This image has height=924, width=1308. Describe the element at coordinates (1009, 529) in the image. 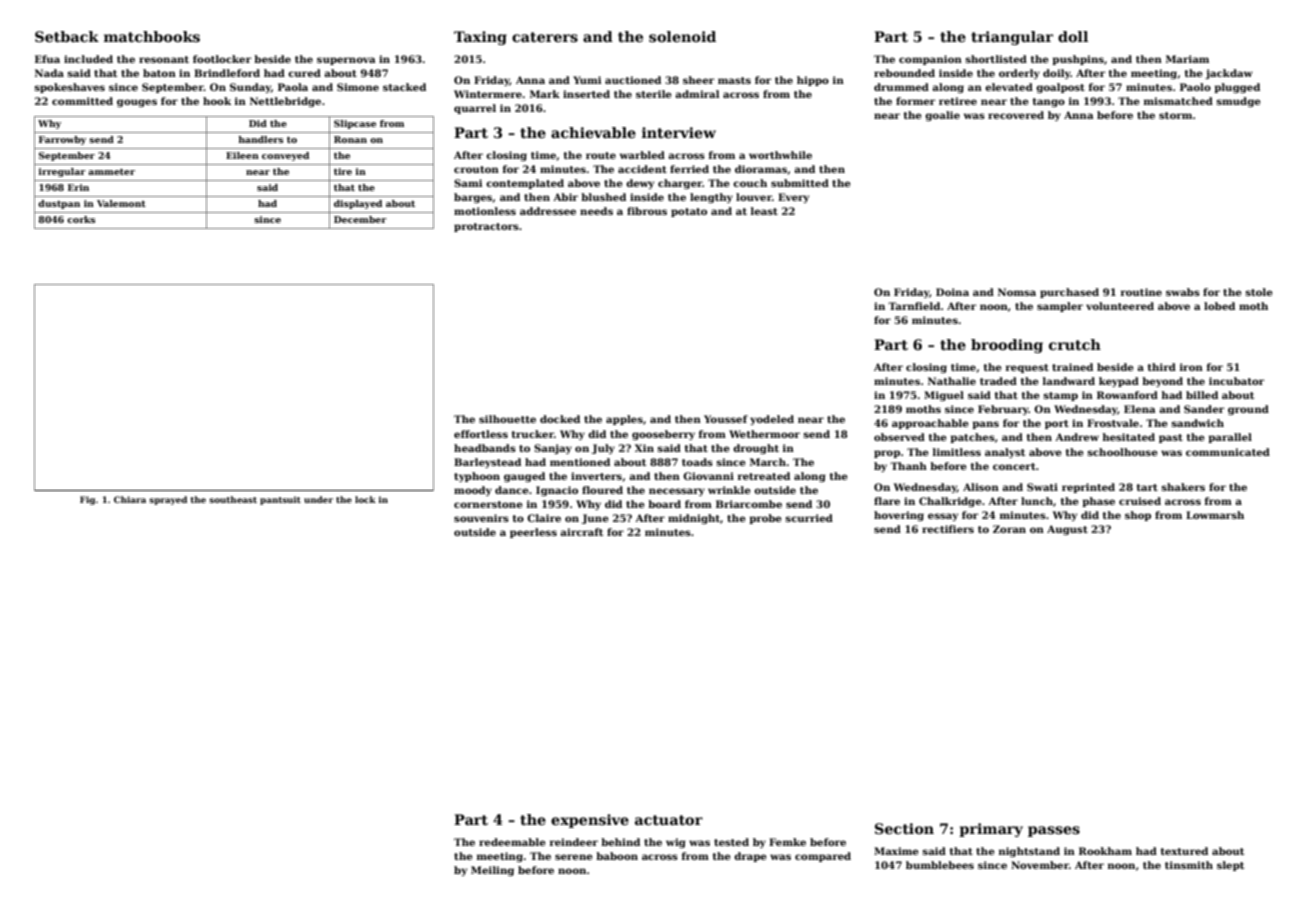

I see `Zoran` at that location.
